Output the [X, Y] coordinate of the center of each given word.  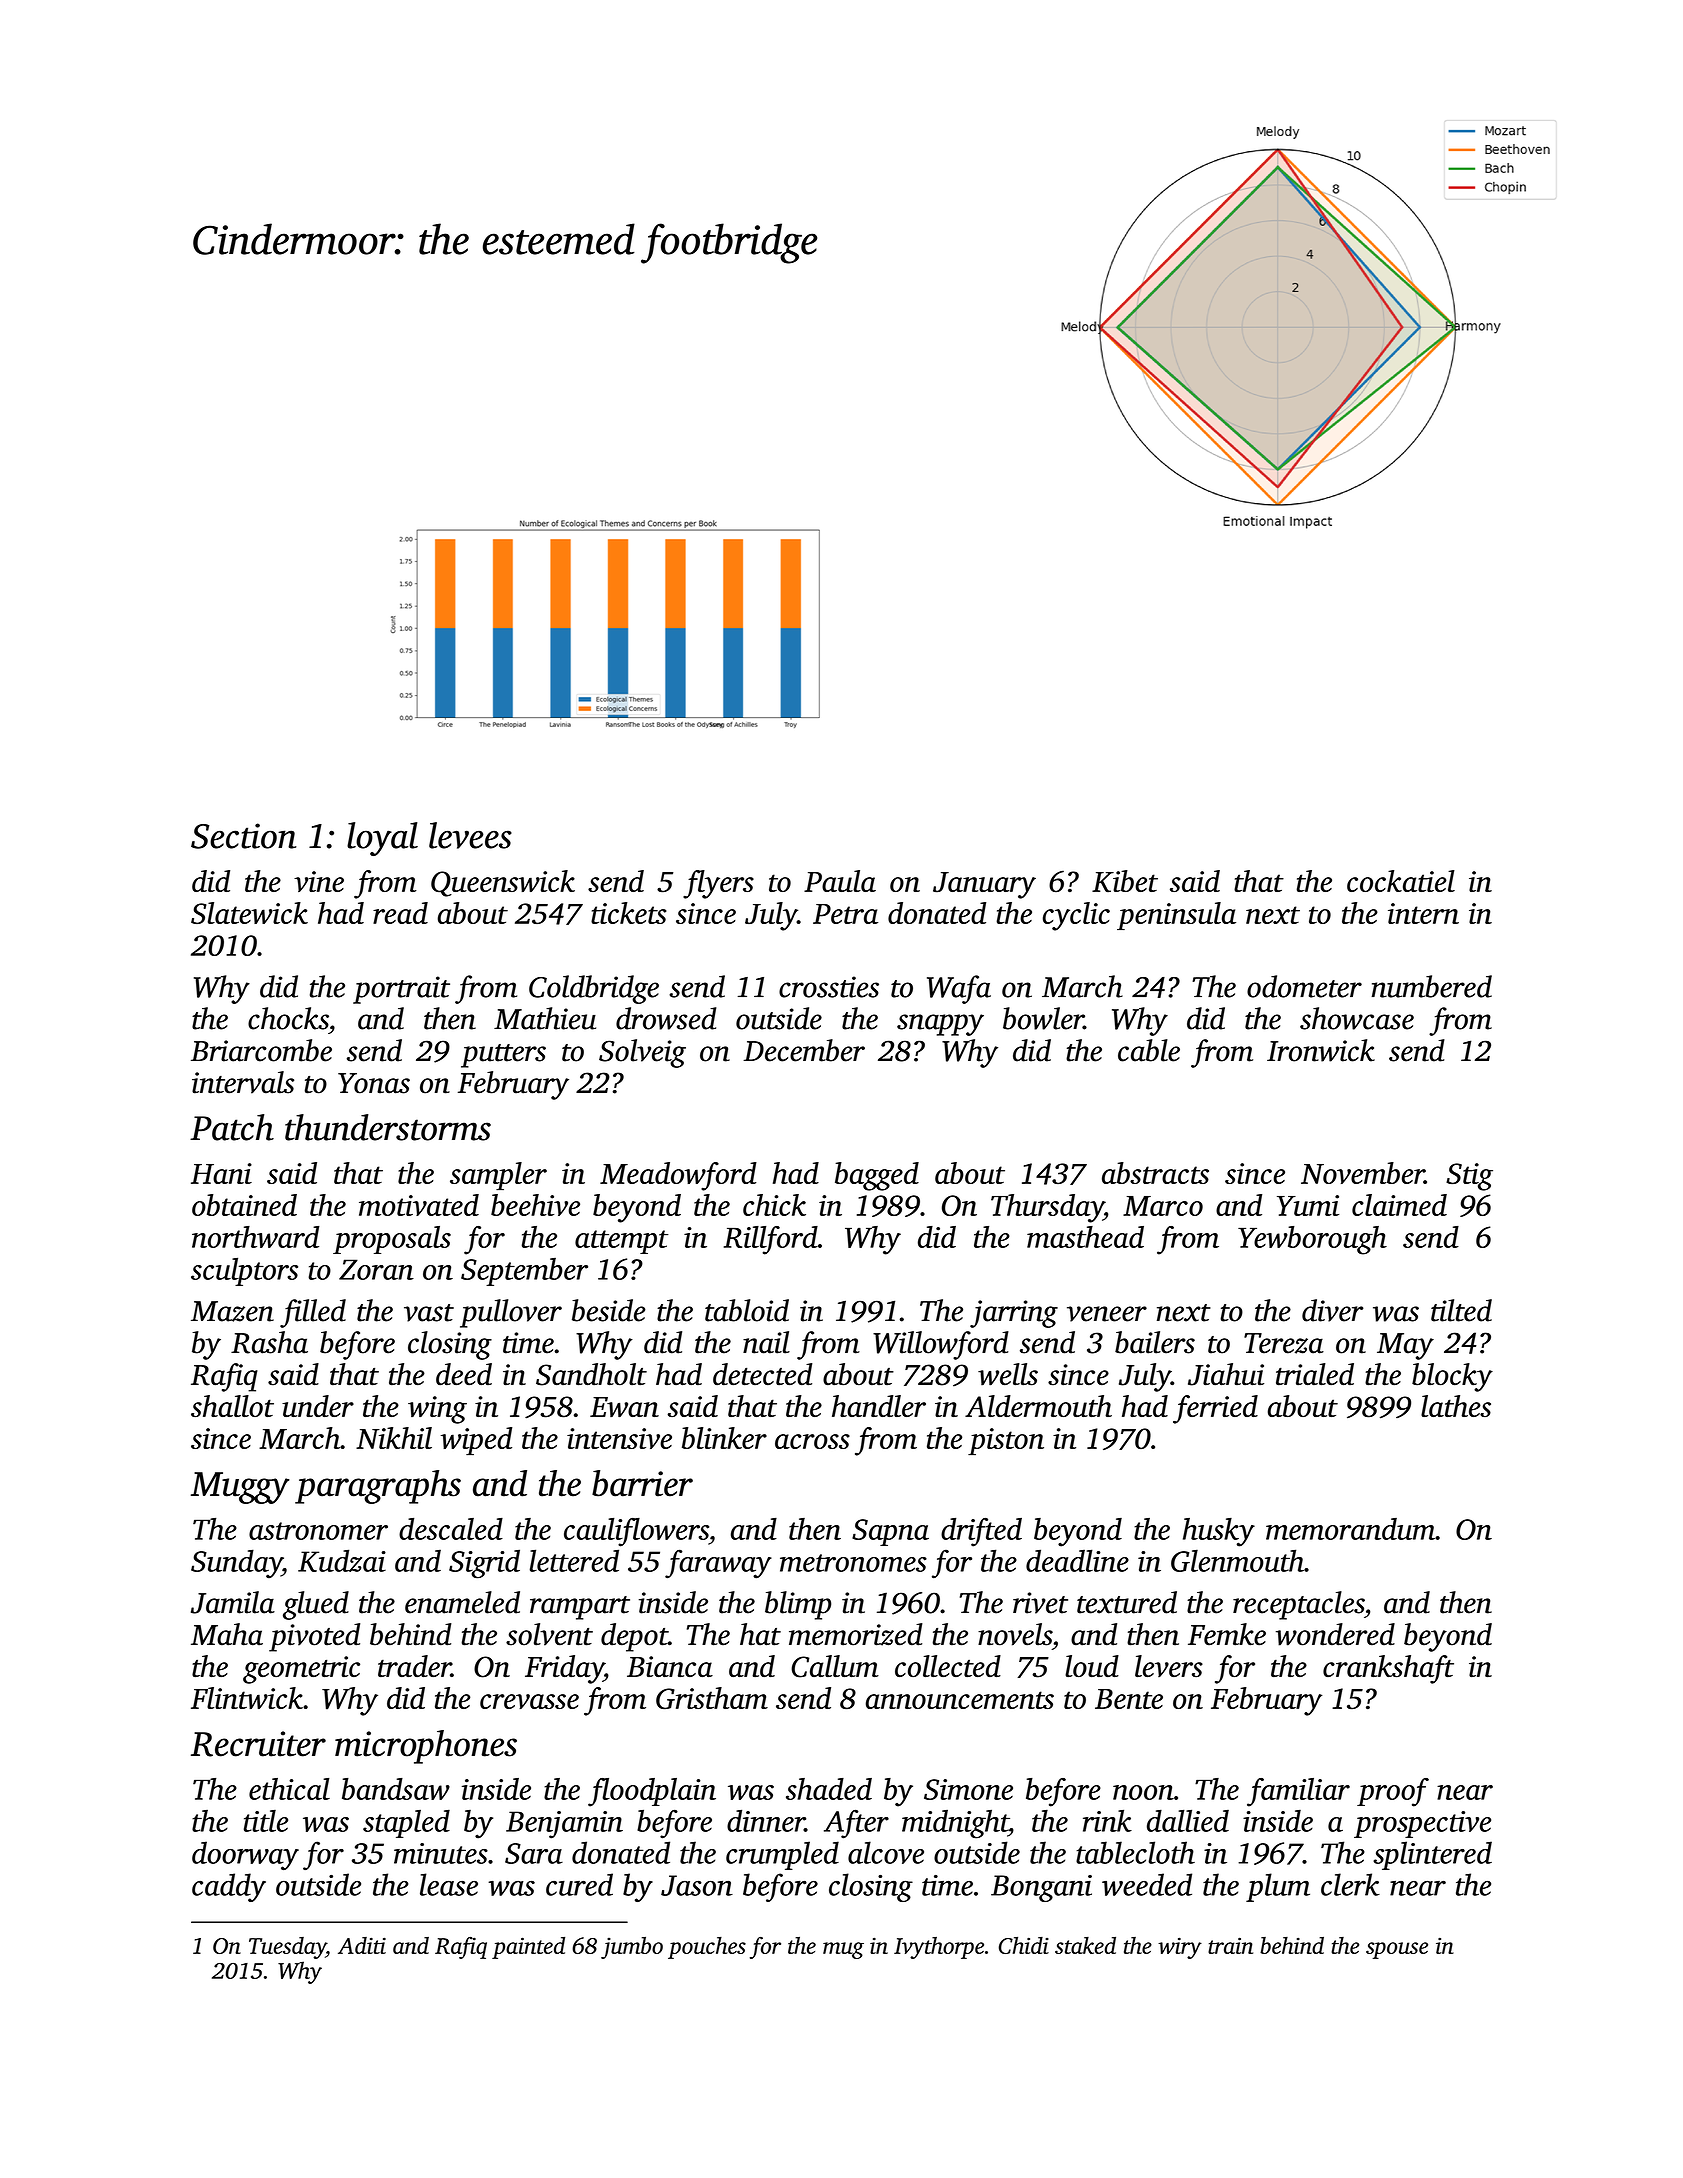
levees [470, 835]
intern [1423, 913]
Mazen [232, 1311]
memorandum [1350, 1529]
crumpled [782, 1855]
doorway [245, 1855]
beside [609, 1310]
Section [243, 836]
